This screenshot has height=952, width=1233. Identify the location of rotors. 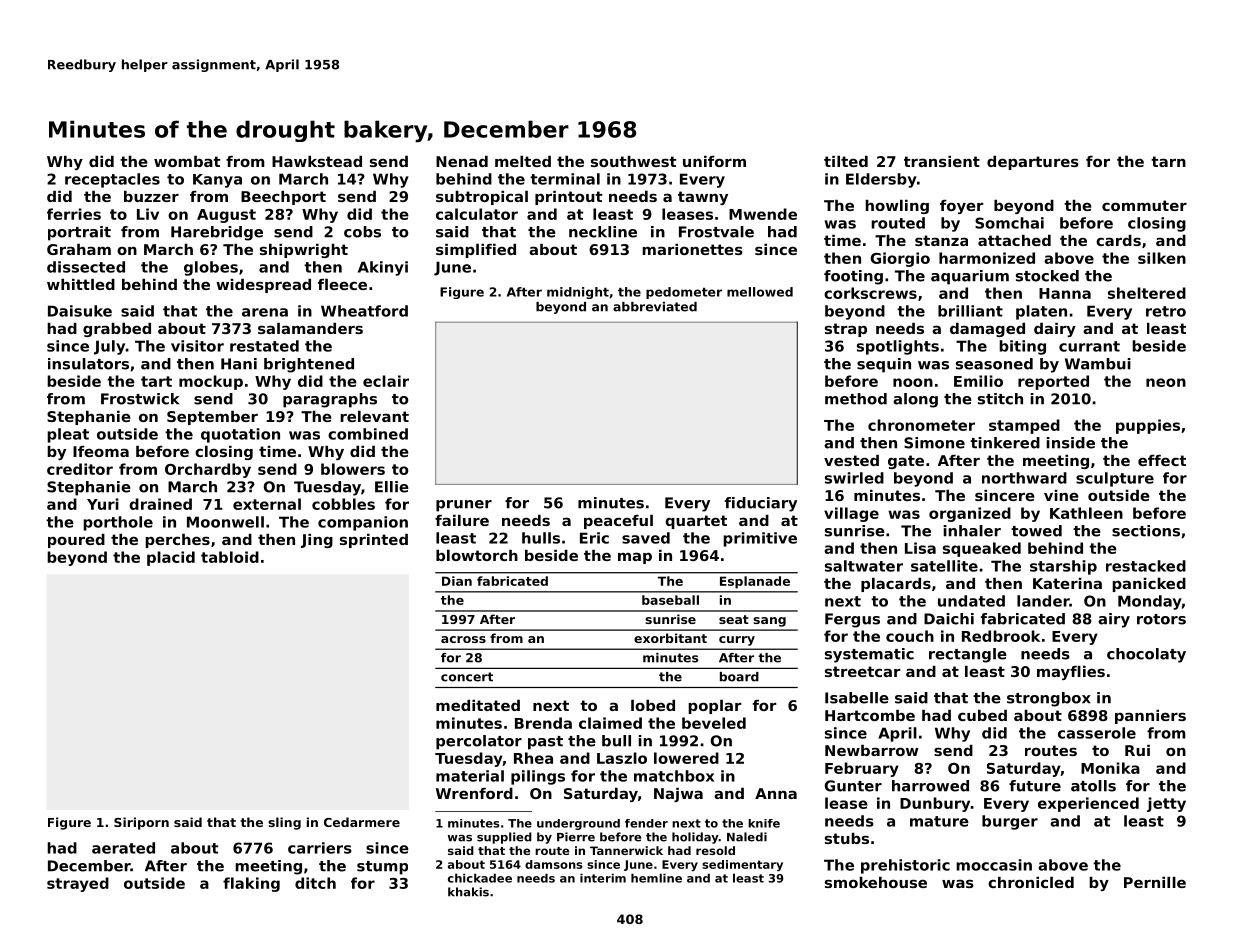
(1161, 619).
